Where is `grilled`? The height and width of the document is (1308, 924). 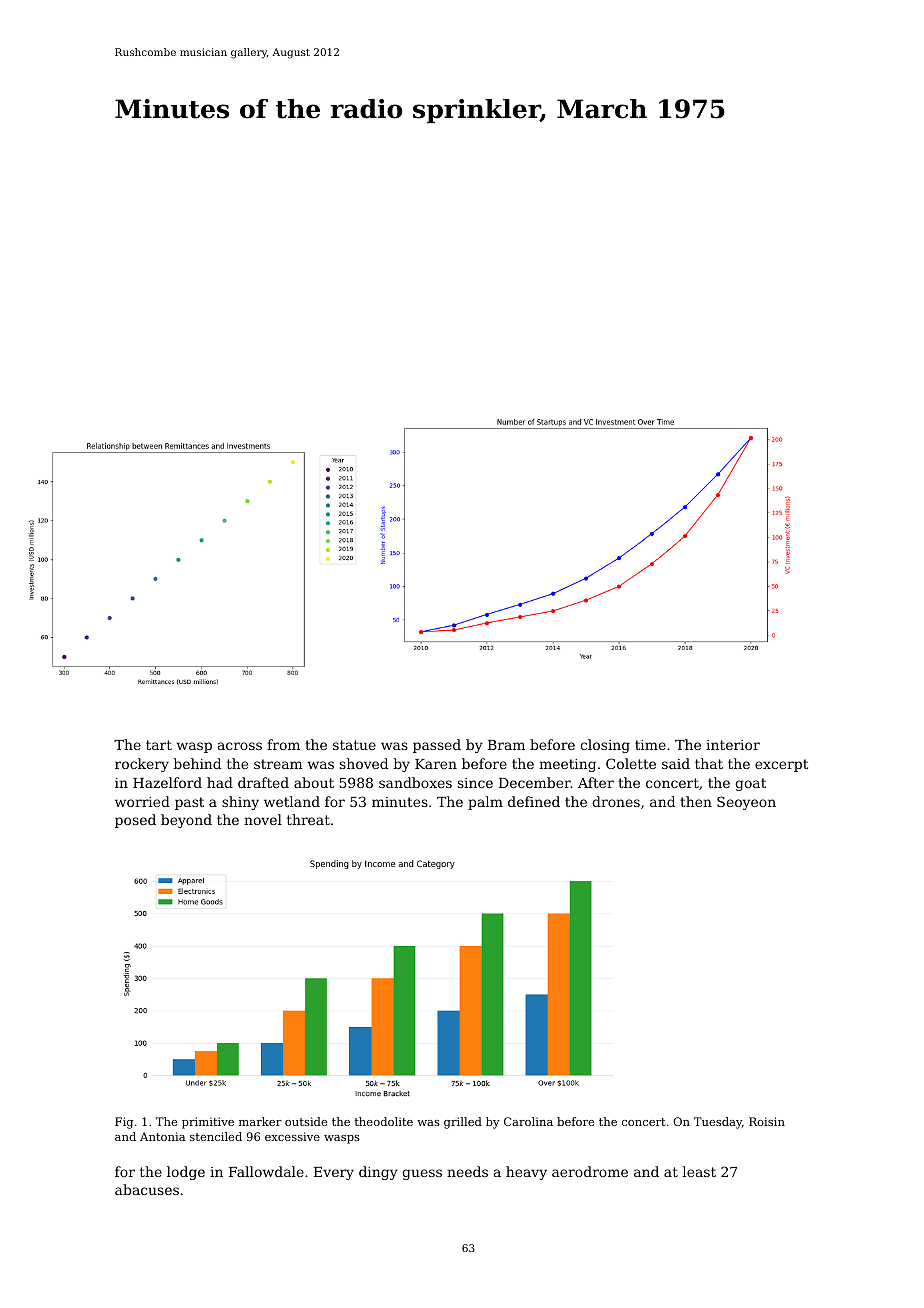 grilled is located at coordinates (463, 1123).
